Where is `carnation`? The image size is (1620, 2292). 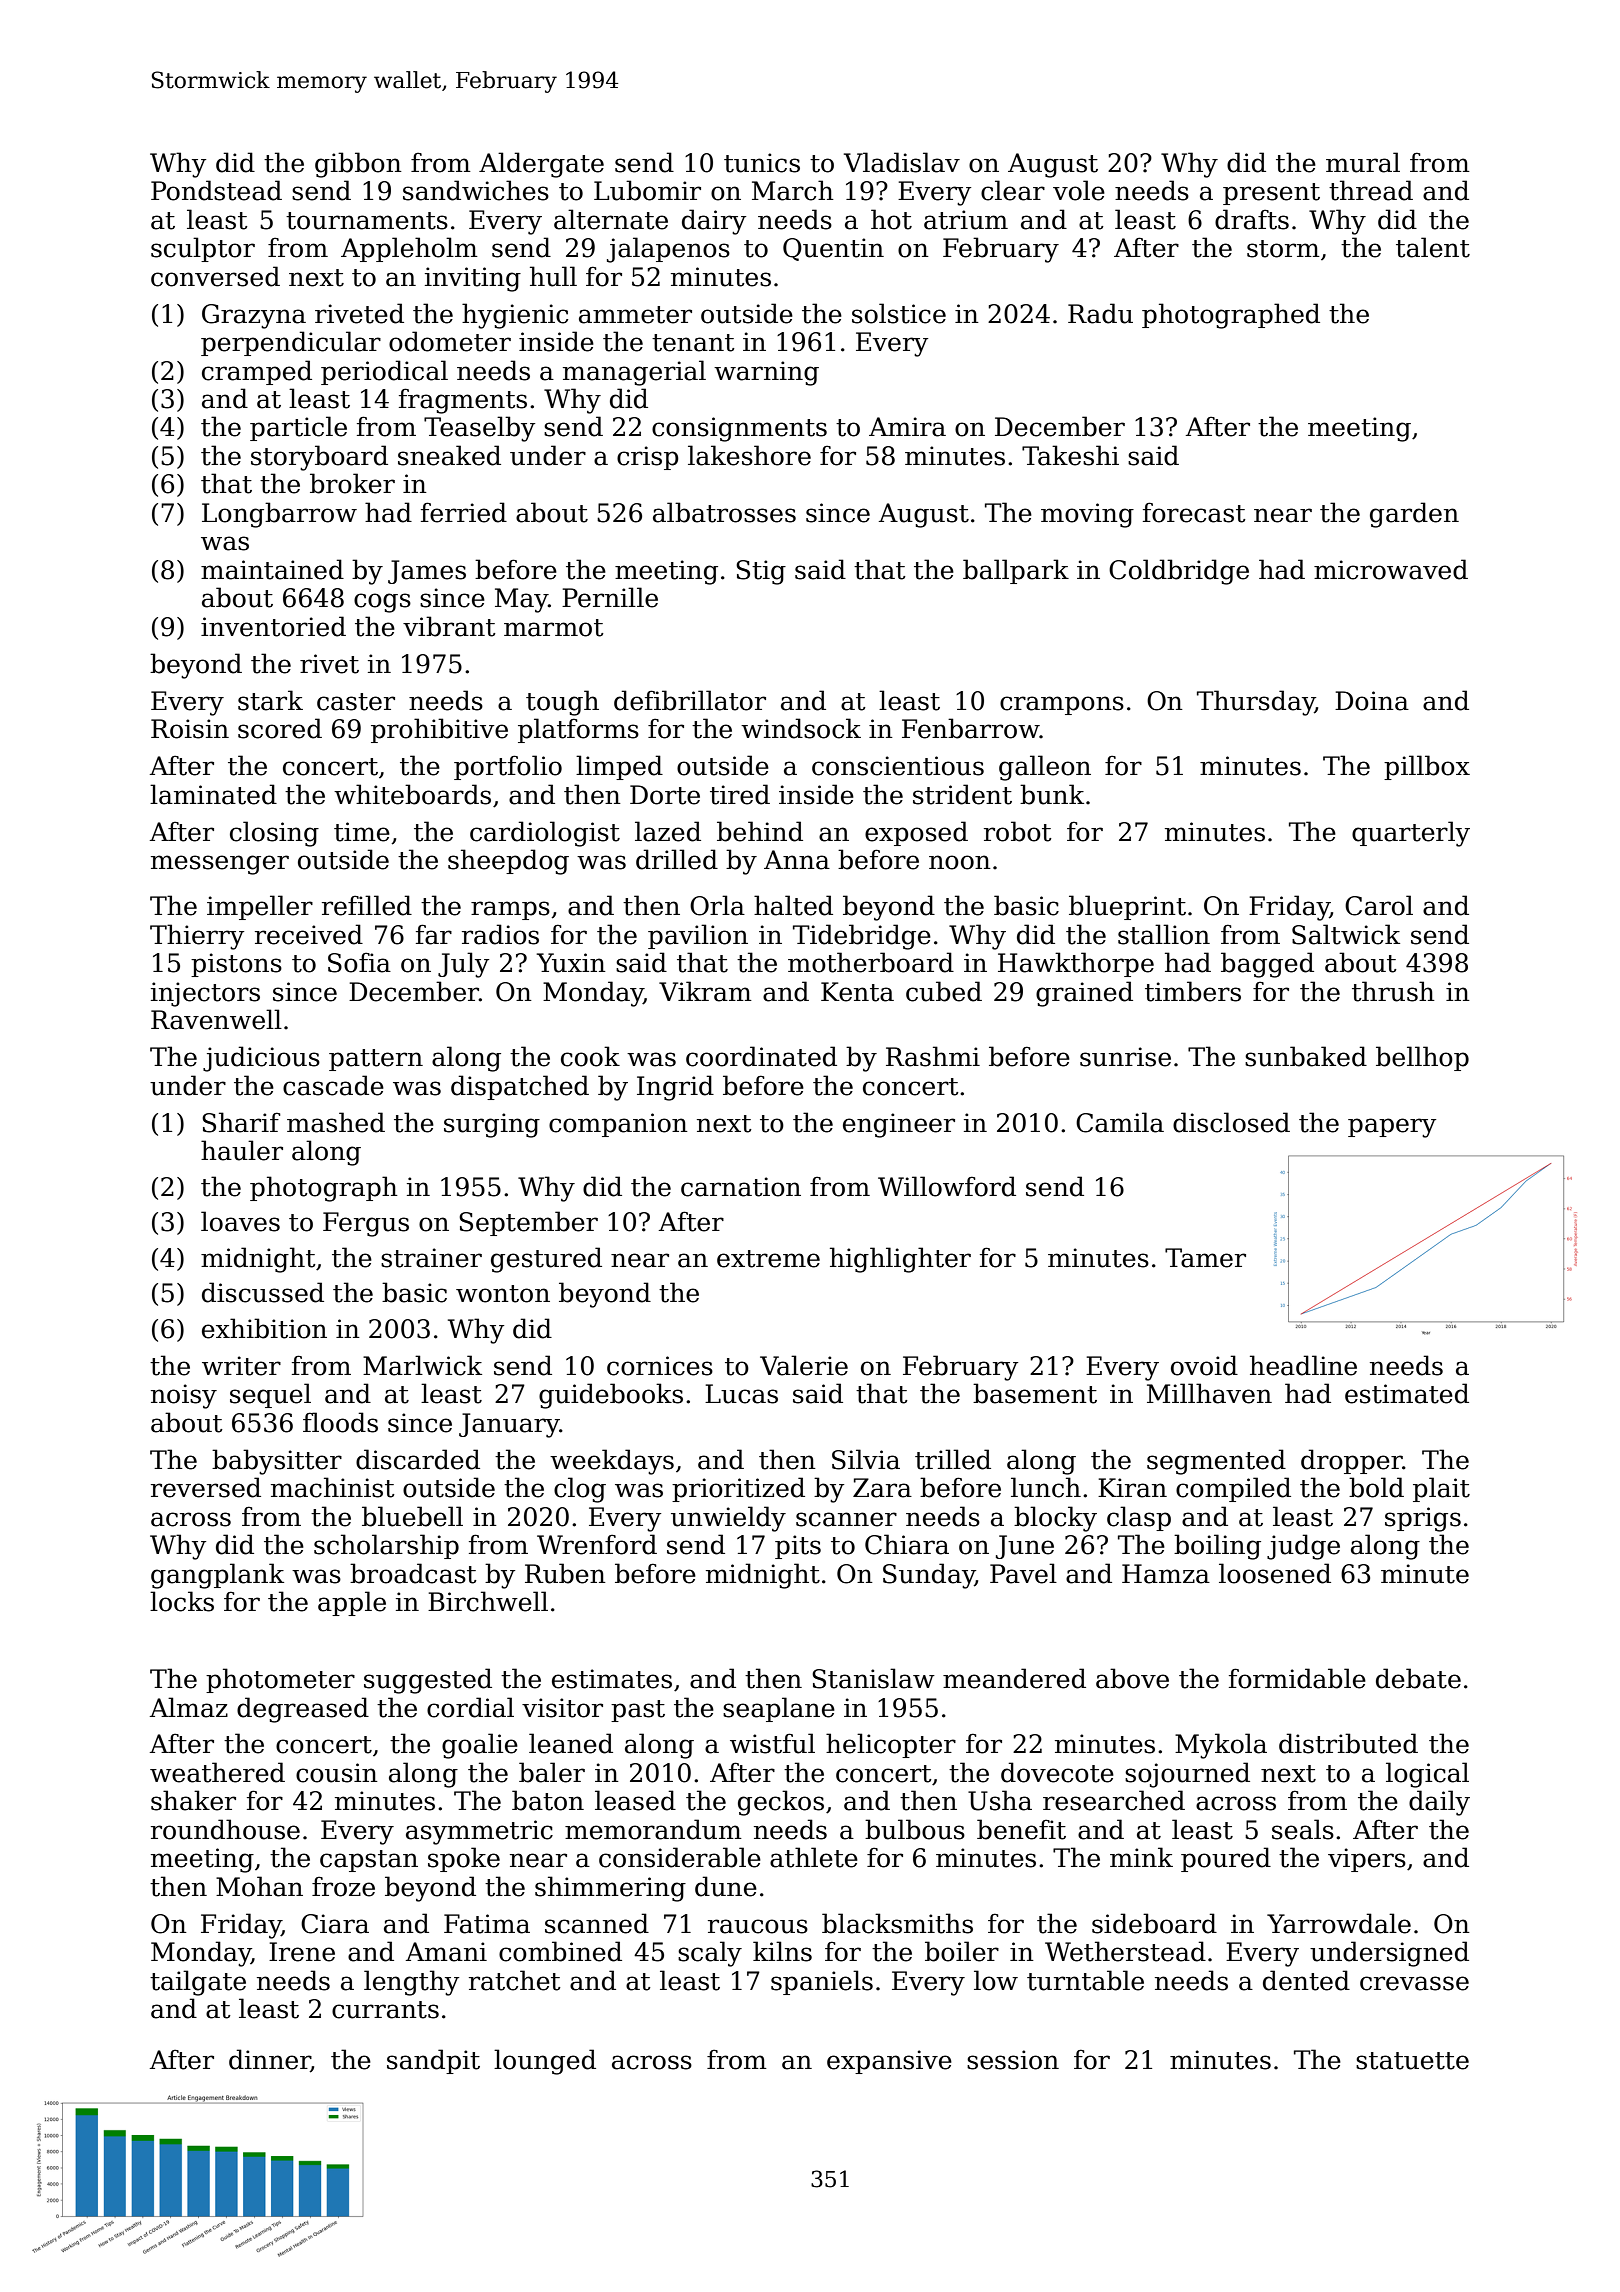
carnation is located at coordinates (741, 1187).
